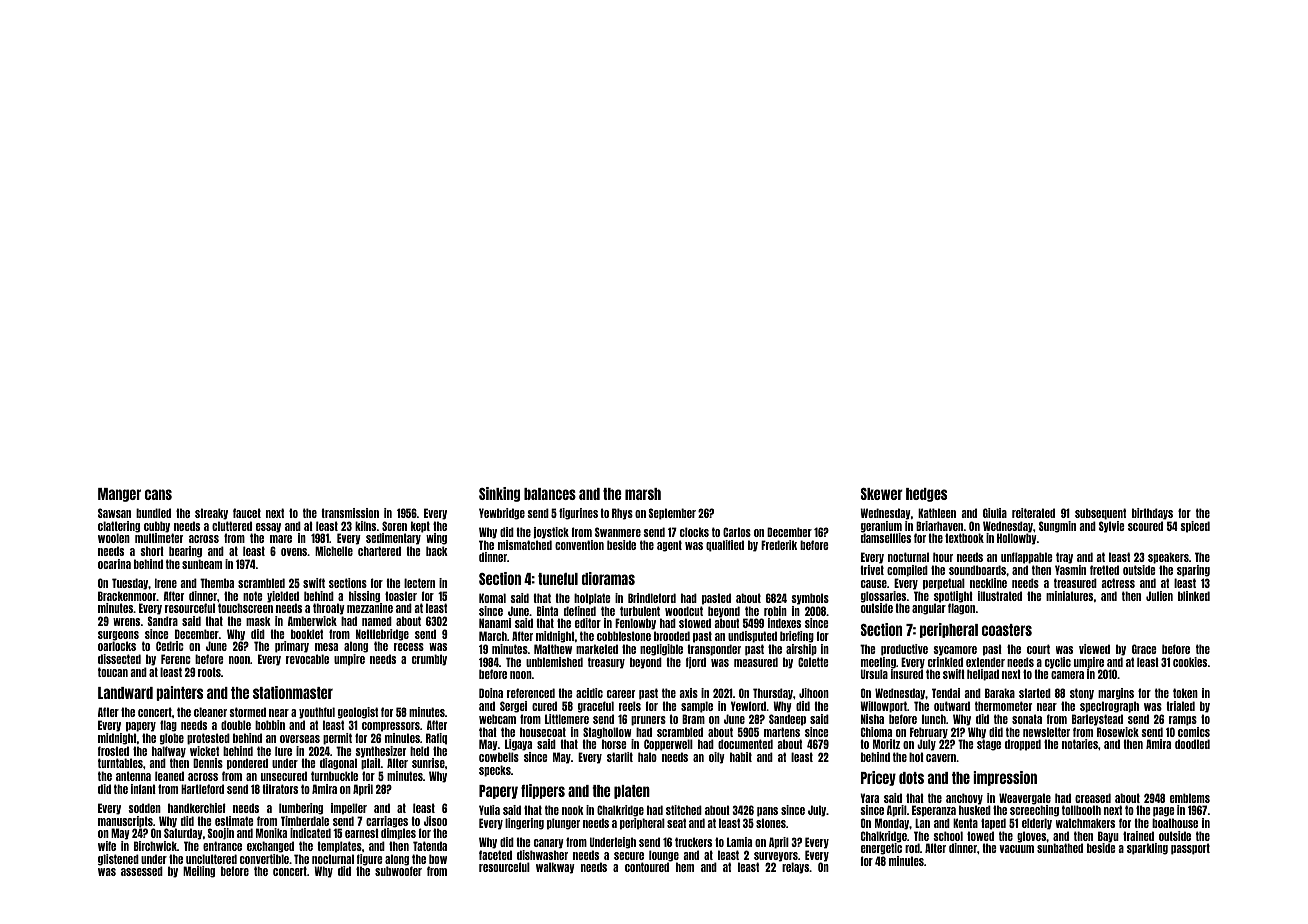 The height and width of the image is (924, 1308). Describe the element at coordinates (1194, 596) in the image. I see `blinked` at that location.
